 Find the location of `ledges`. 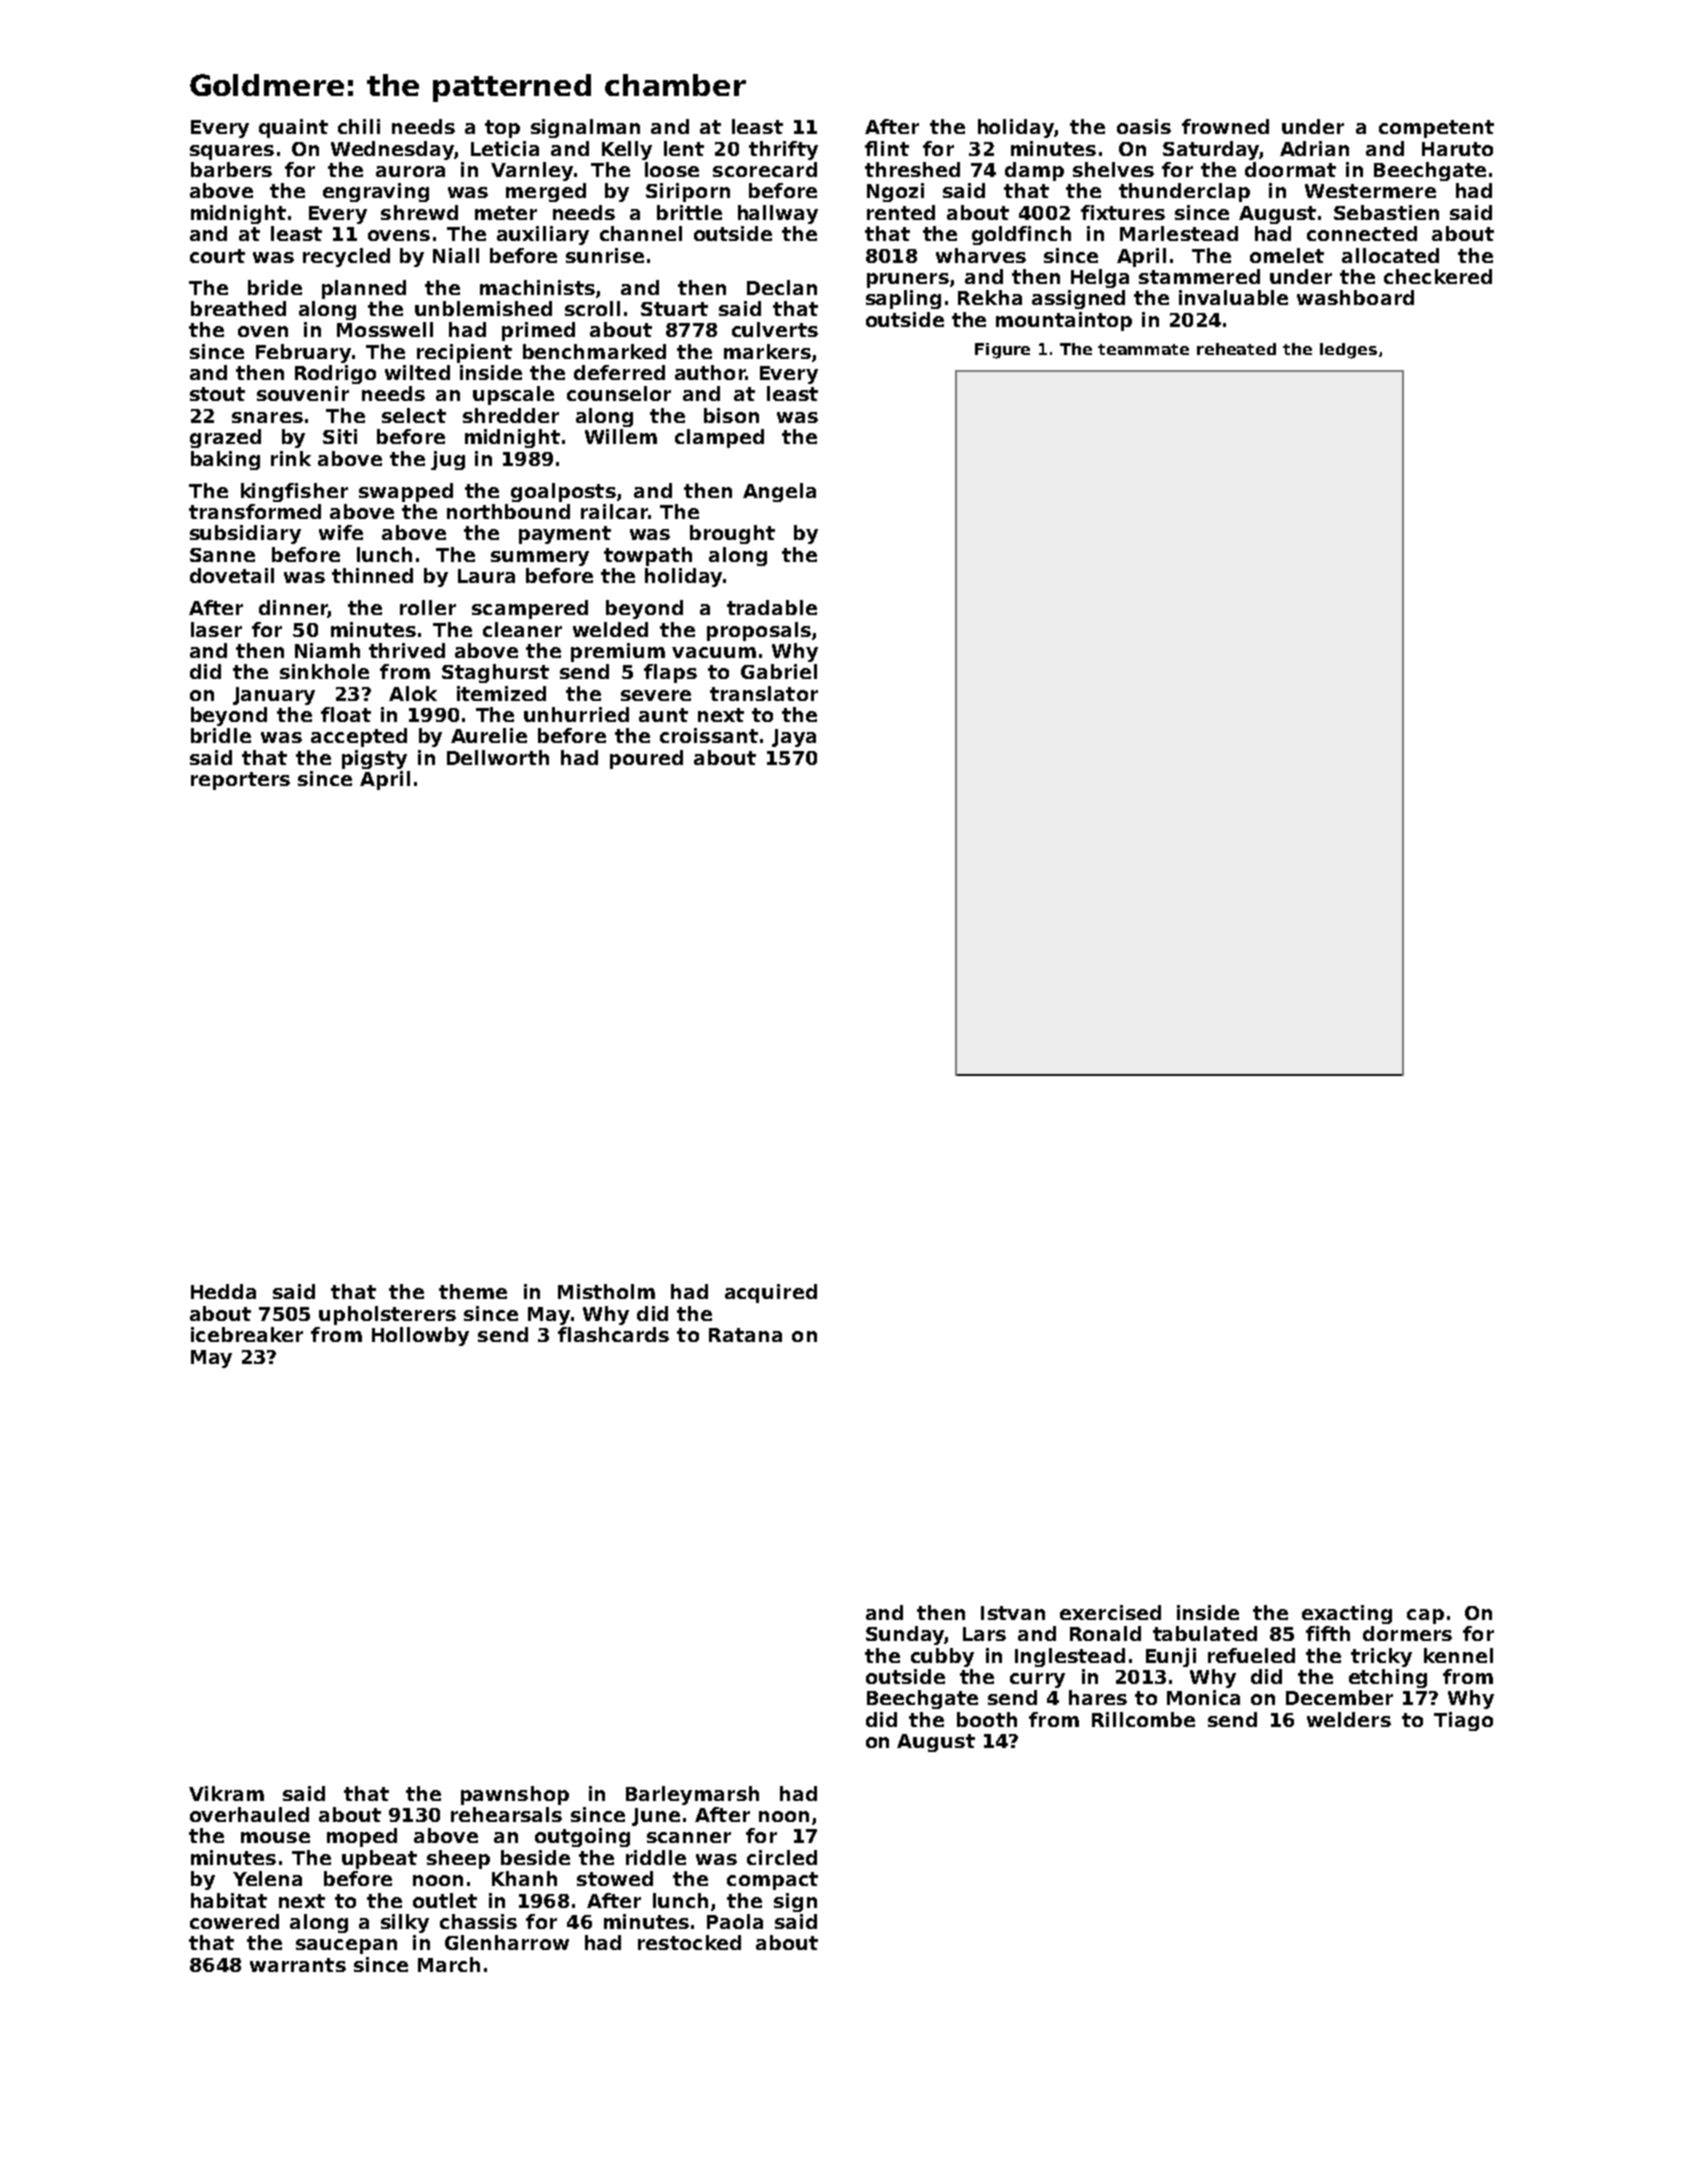

ledges is located at coordinates (1348, 351).
